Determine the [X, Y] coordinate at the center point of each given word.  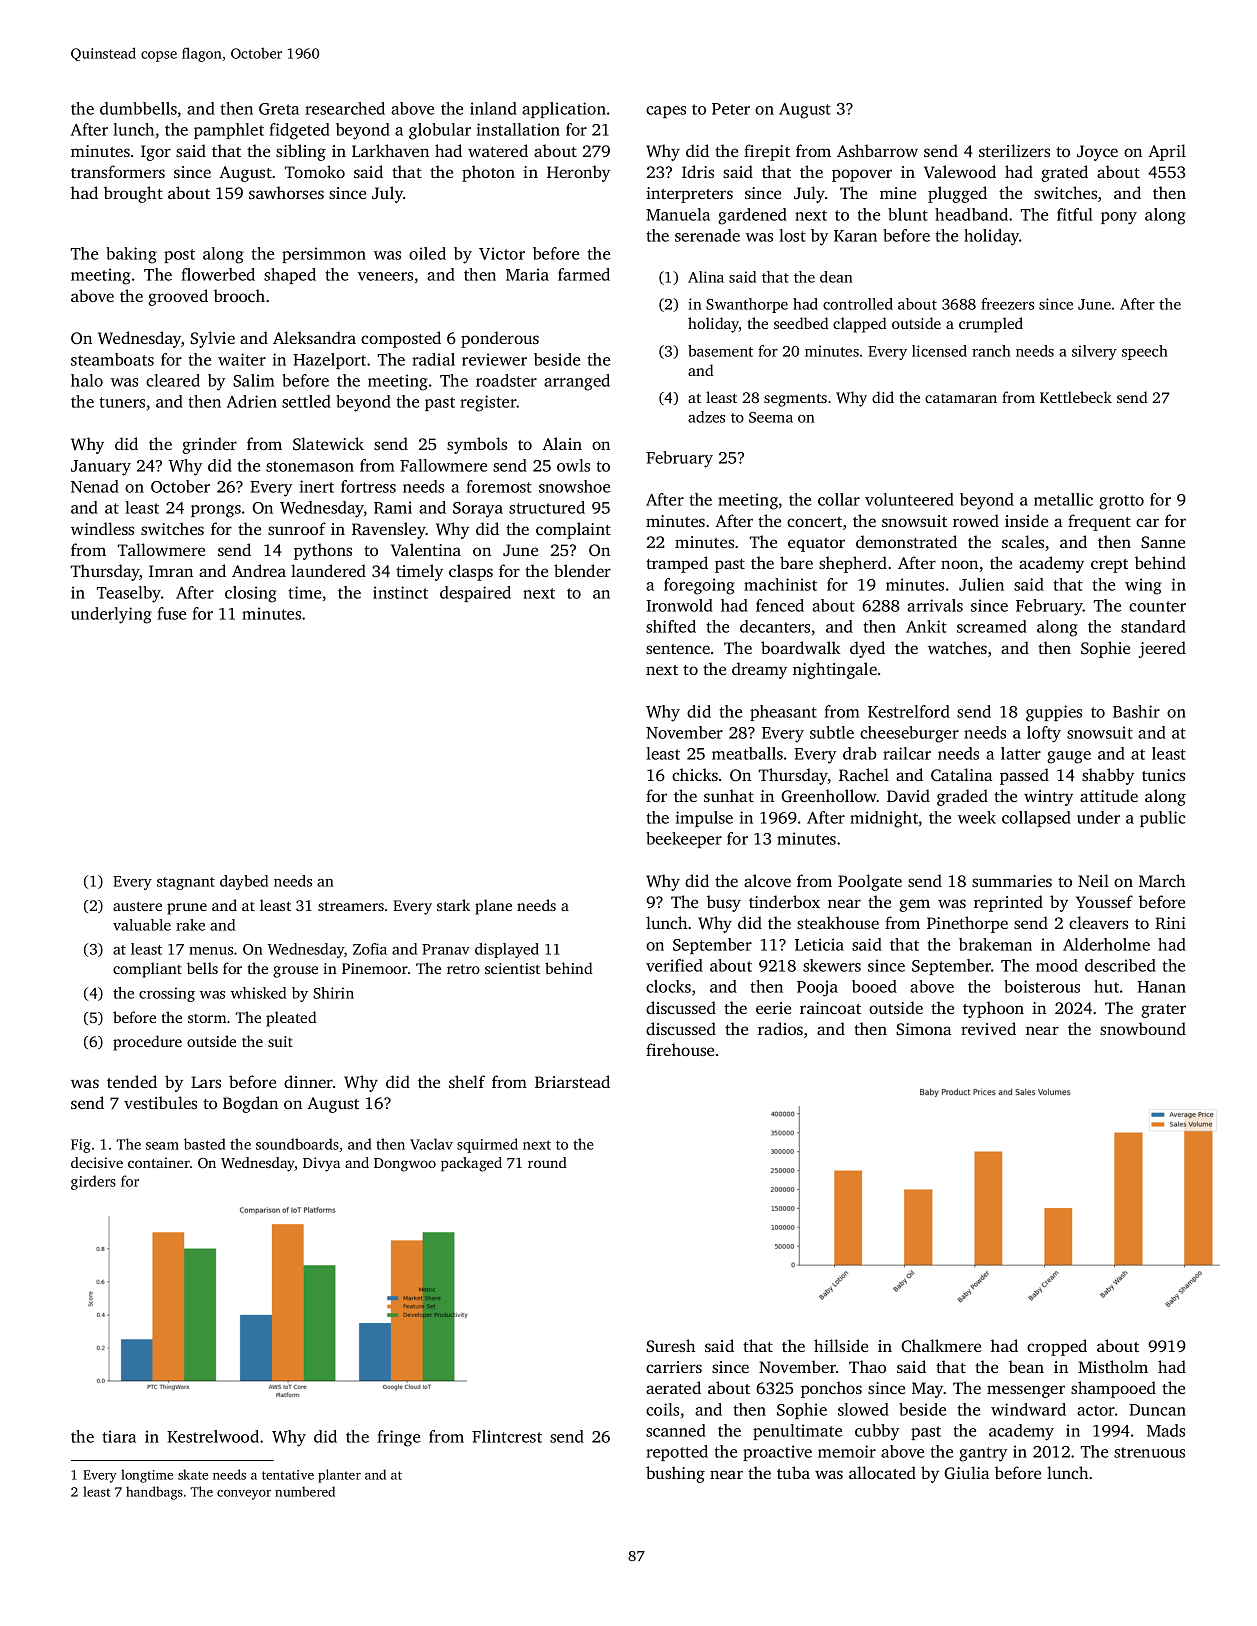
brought [133, 194]
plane [493, 907]
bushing [675, 1474]
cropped [1057, 1347]
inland [493, 108]
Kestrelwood [213, 1436]
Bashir [1136, 711]
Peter [731, 109]
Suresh [670, 1346]
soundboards [297, 1144]
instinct [400, 592]
